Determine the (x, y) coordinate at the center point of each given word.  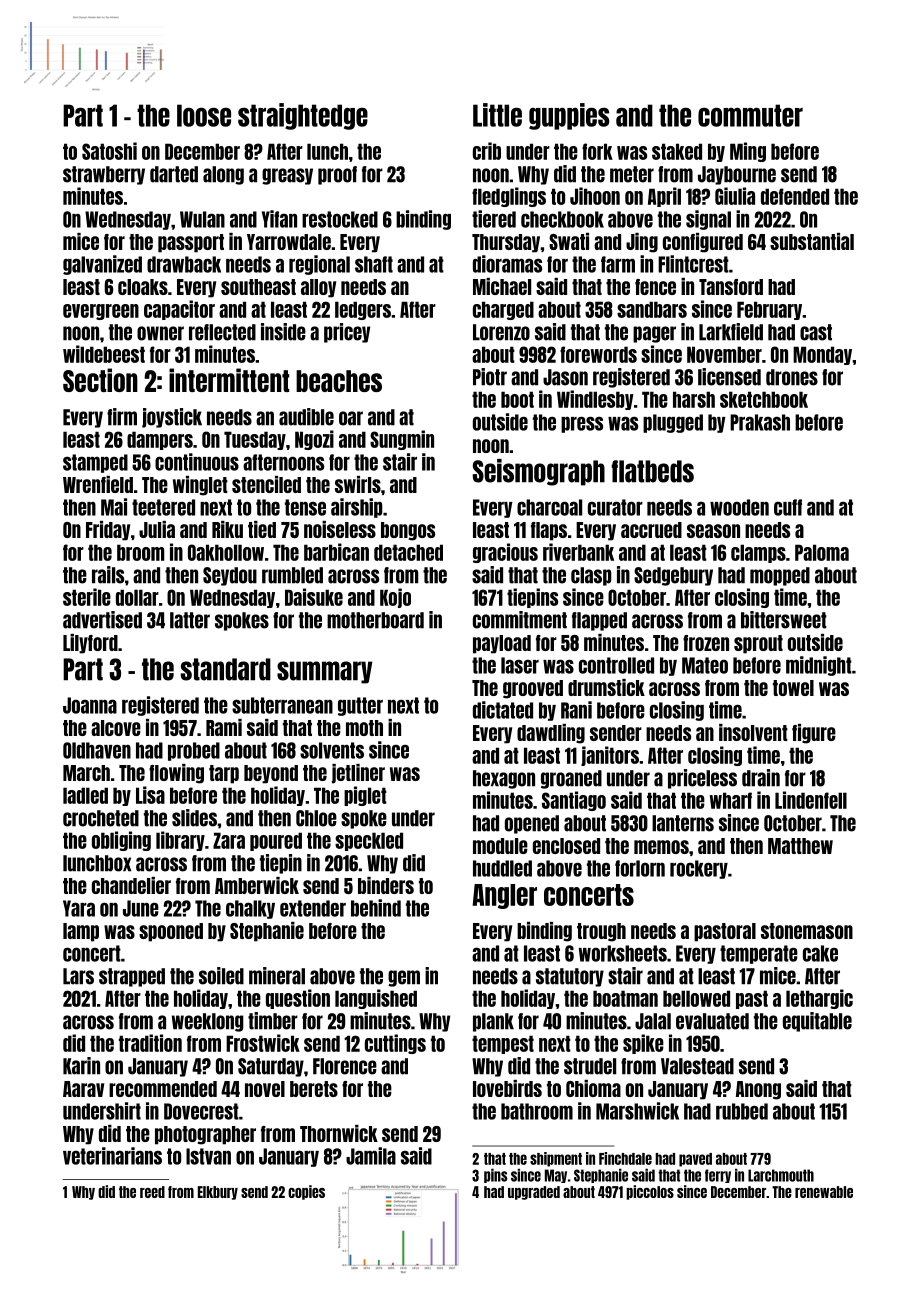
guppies (569, 116)
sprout (758, 644)
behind (376, 908)
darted (174, 174)
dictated (503, 710)
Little (497, 115)
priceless (702, 779)
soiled (221, 976)
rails (108, 575)
